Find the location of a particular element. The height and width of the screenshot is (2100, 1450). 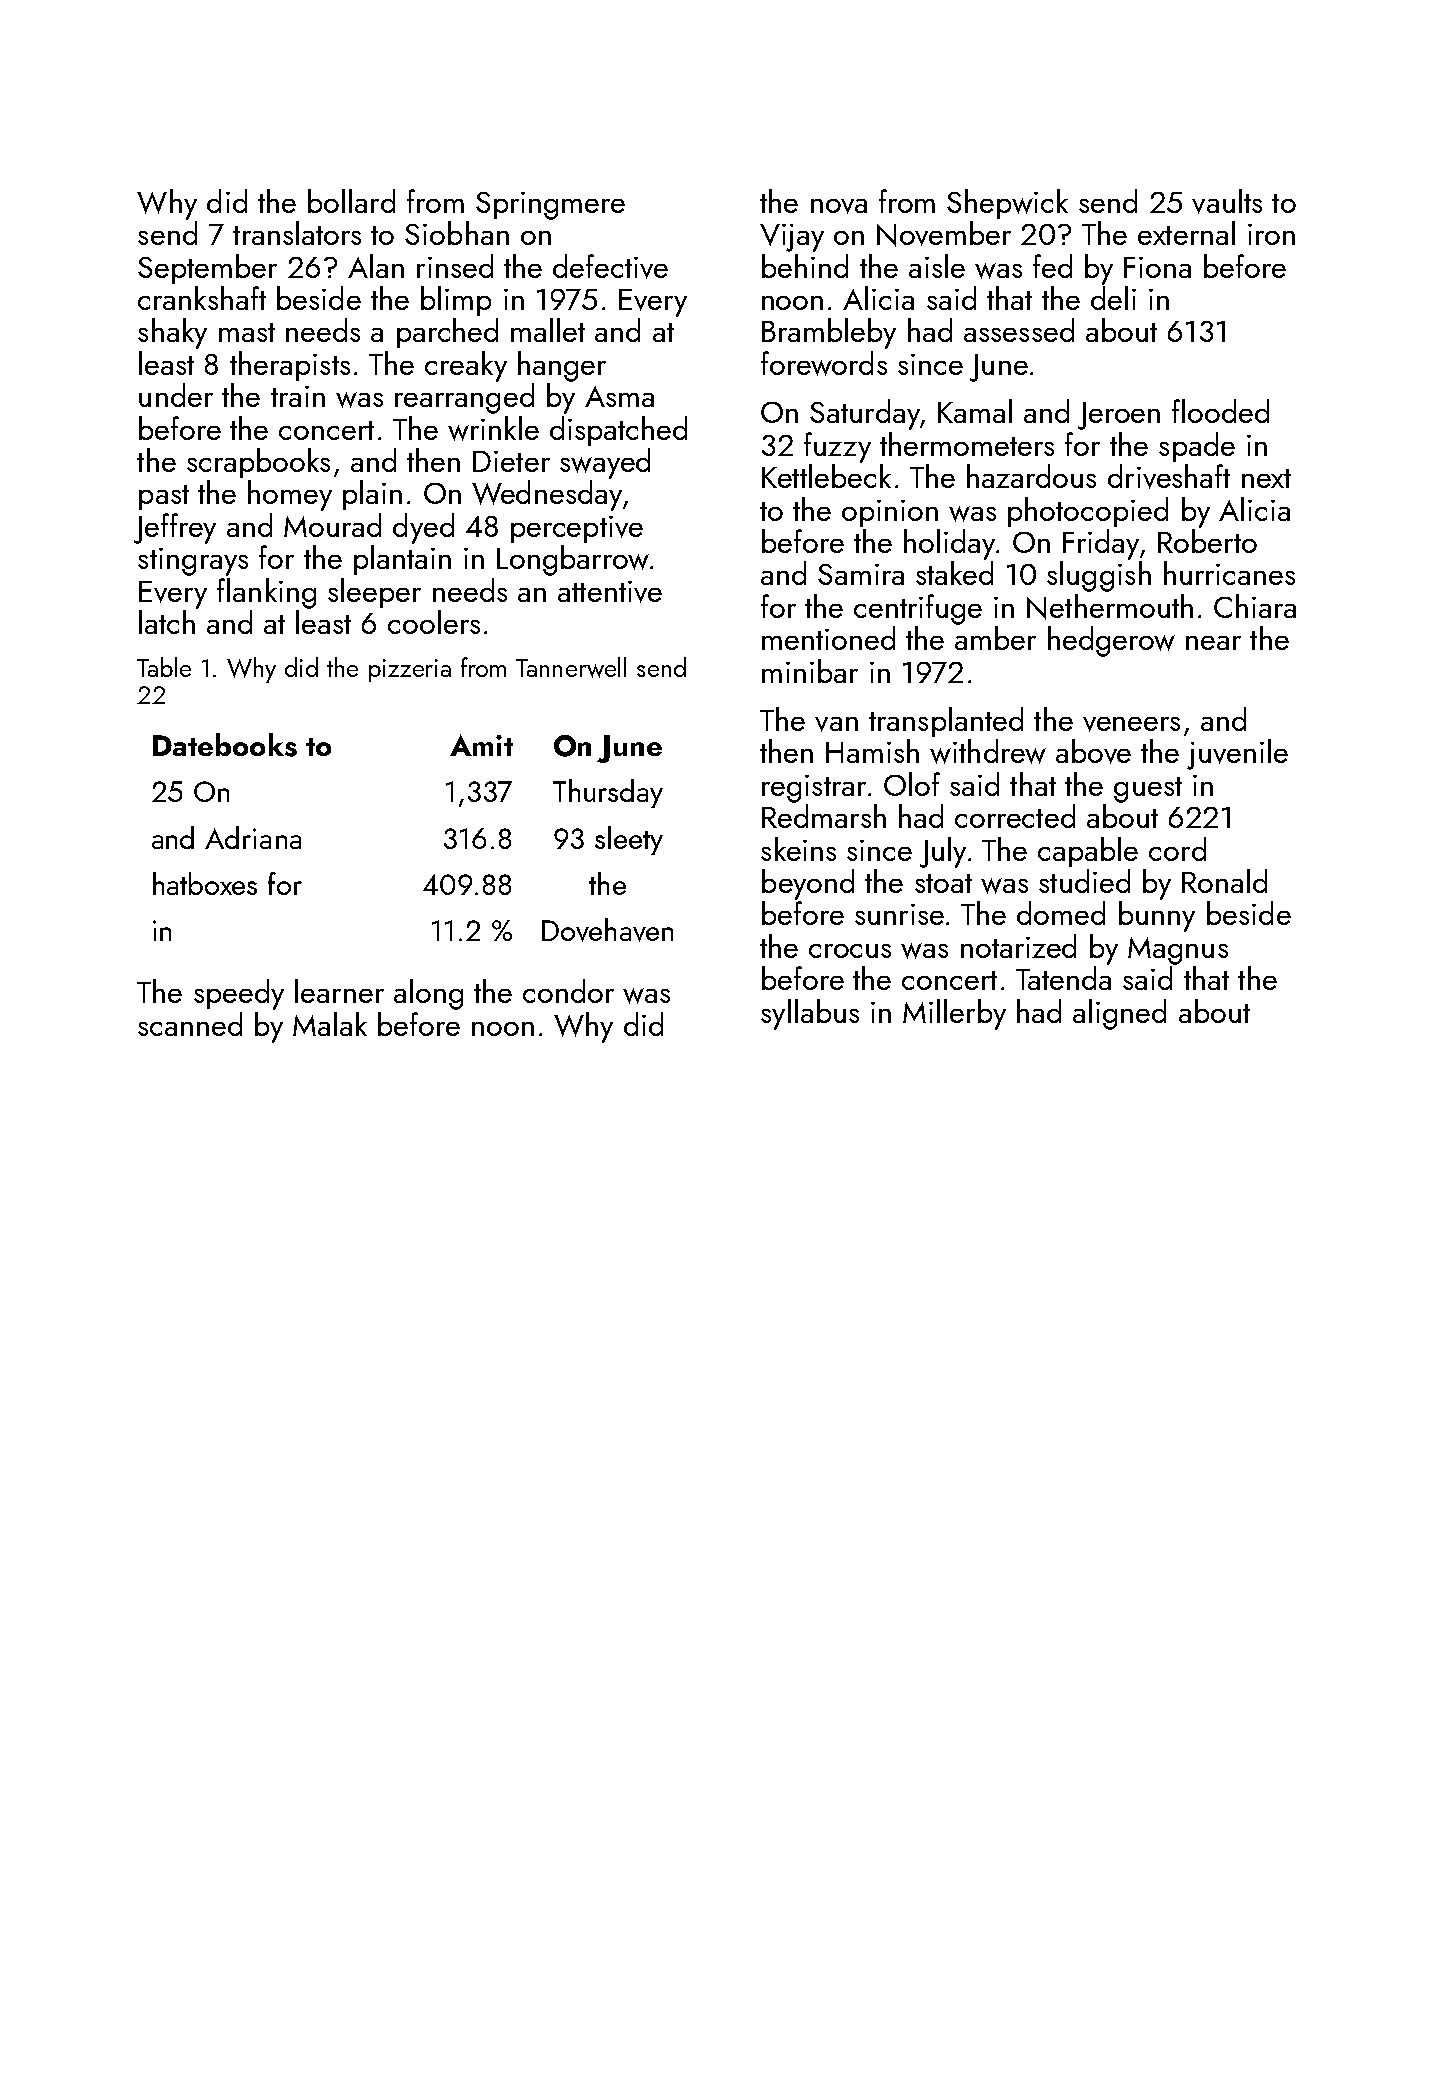

under is located at coordinates (176, 395).
